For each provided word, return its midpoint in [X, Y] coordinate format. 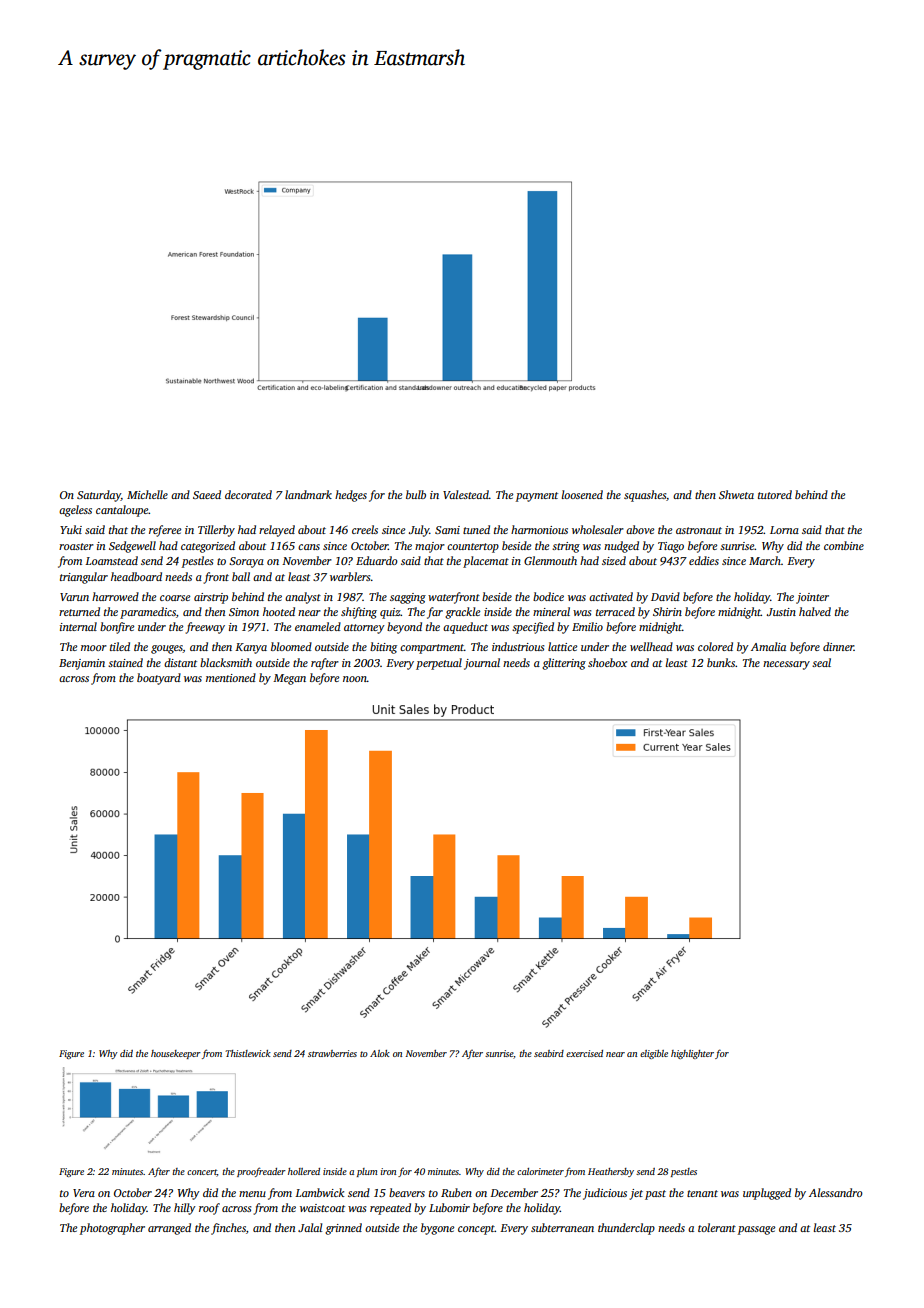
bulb [416, 494]
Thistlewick [248, 1053]
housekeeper [176, 1054]
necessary [786, 665]
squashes [645, 496]
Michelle [147, 494]
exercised [584, 1053]
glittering [564, 664]
